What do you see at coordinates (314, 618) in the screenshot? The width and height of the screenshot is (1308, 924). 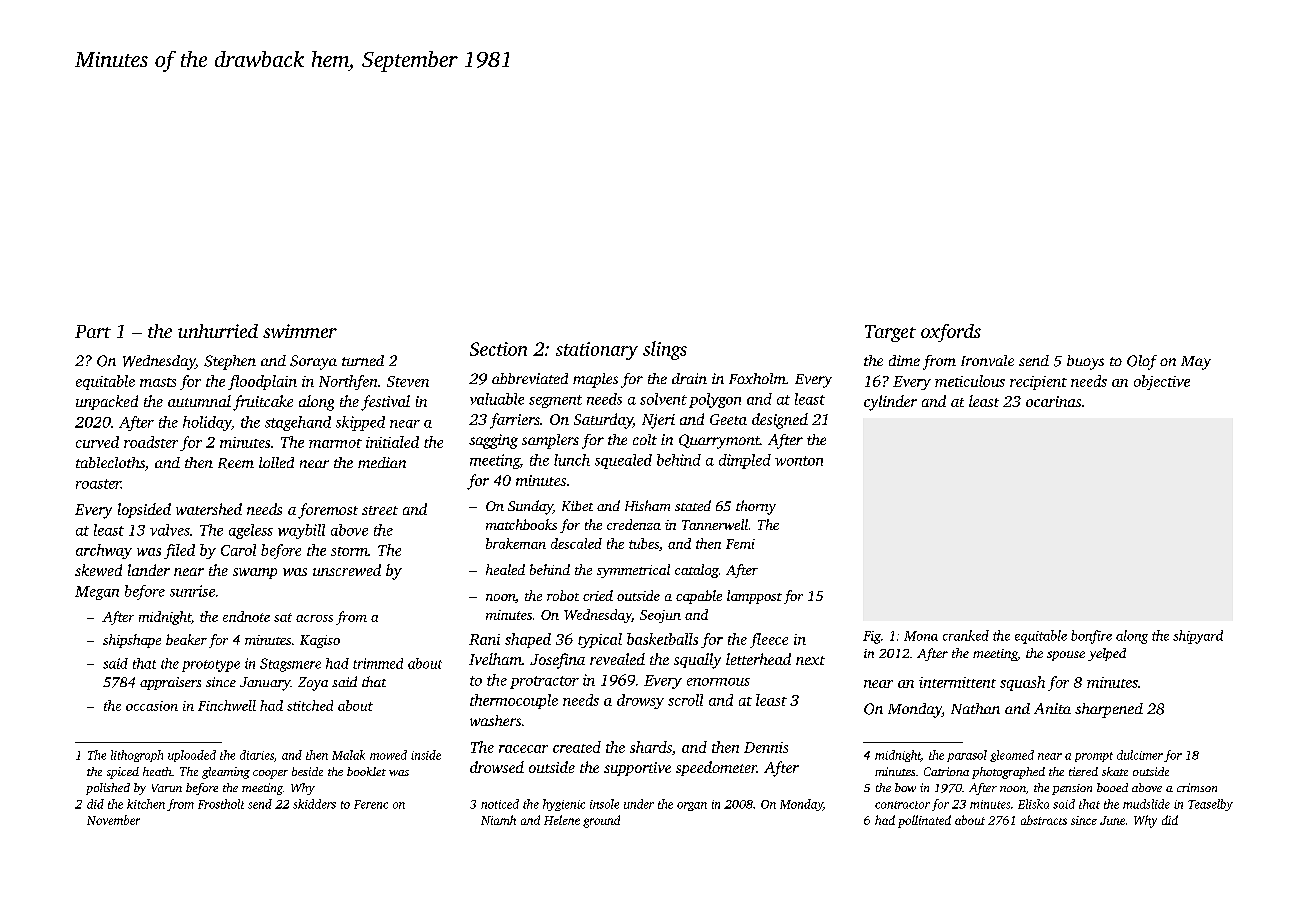 I see `across` at bounding box center [314, 618].
